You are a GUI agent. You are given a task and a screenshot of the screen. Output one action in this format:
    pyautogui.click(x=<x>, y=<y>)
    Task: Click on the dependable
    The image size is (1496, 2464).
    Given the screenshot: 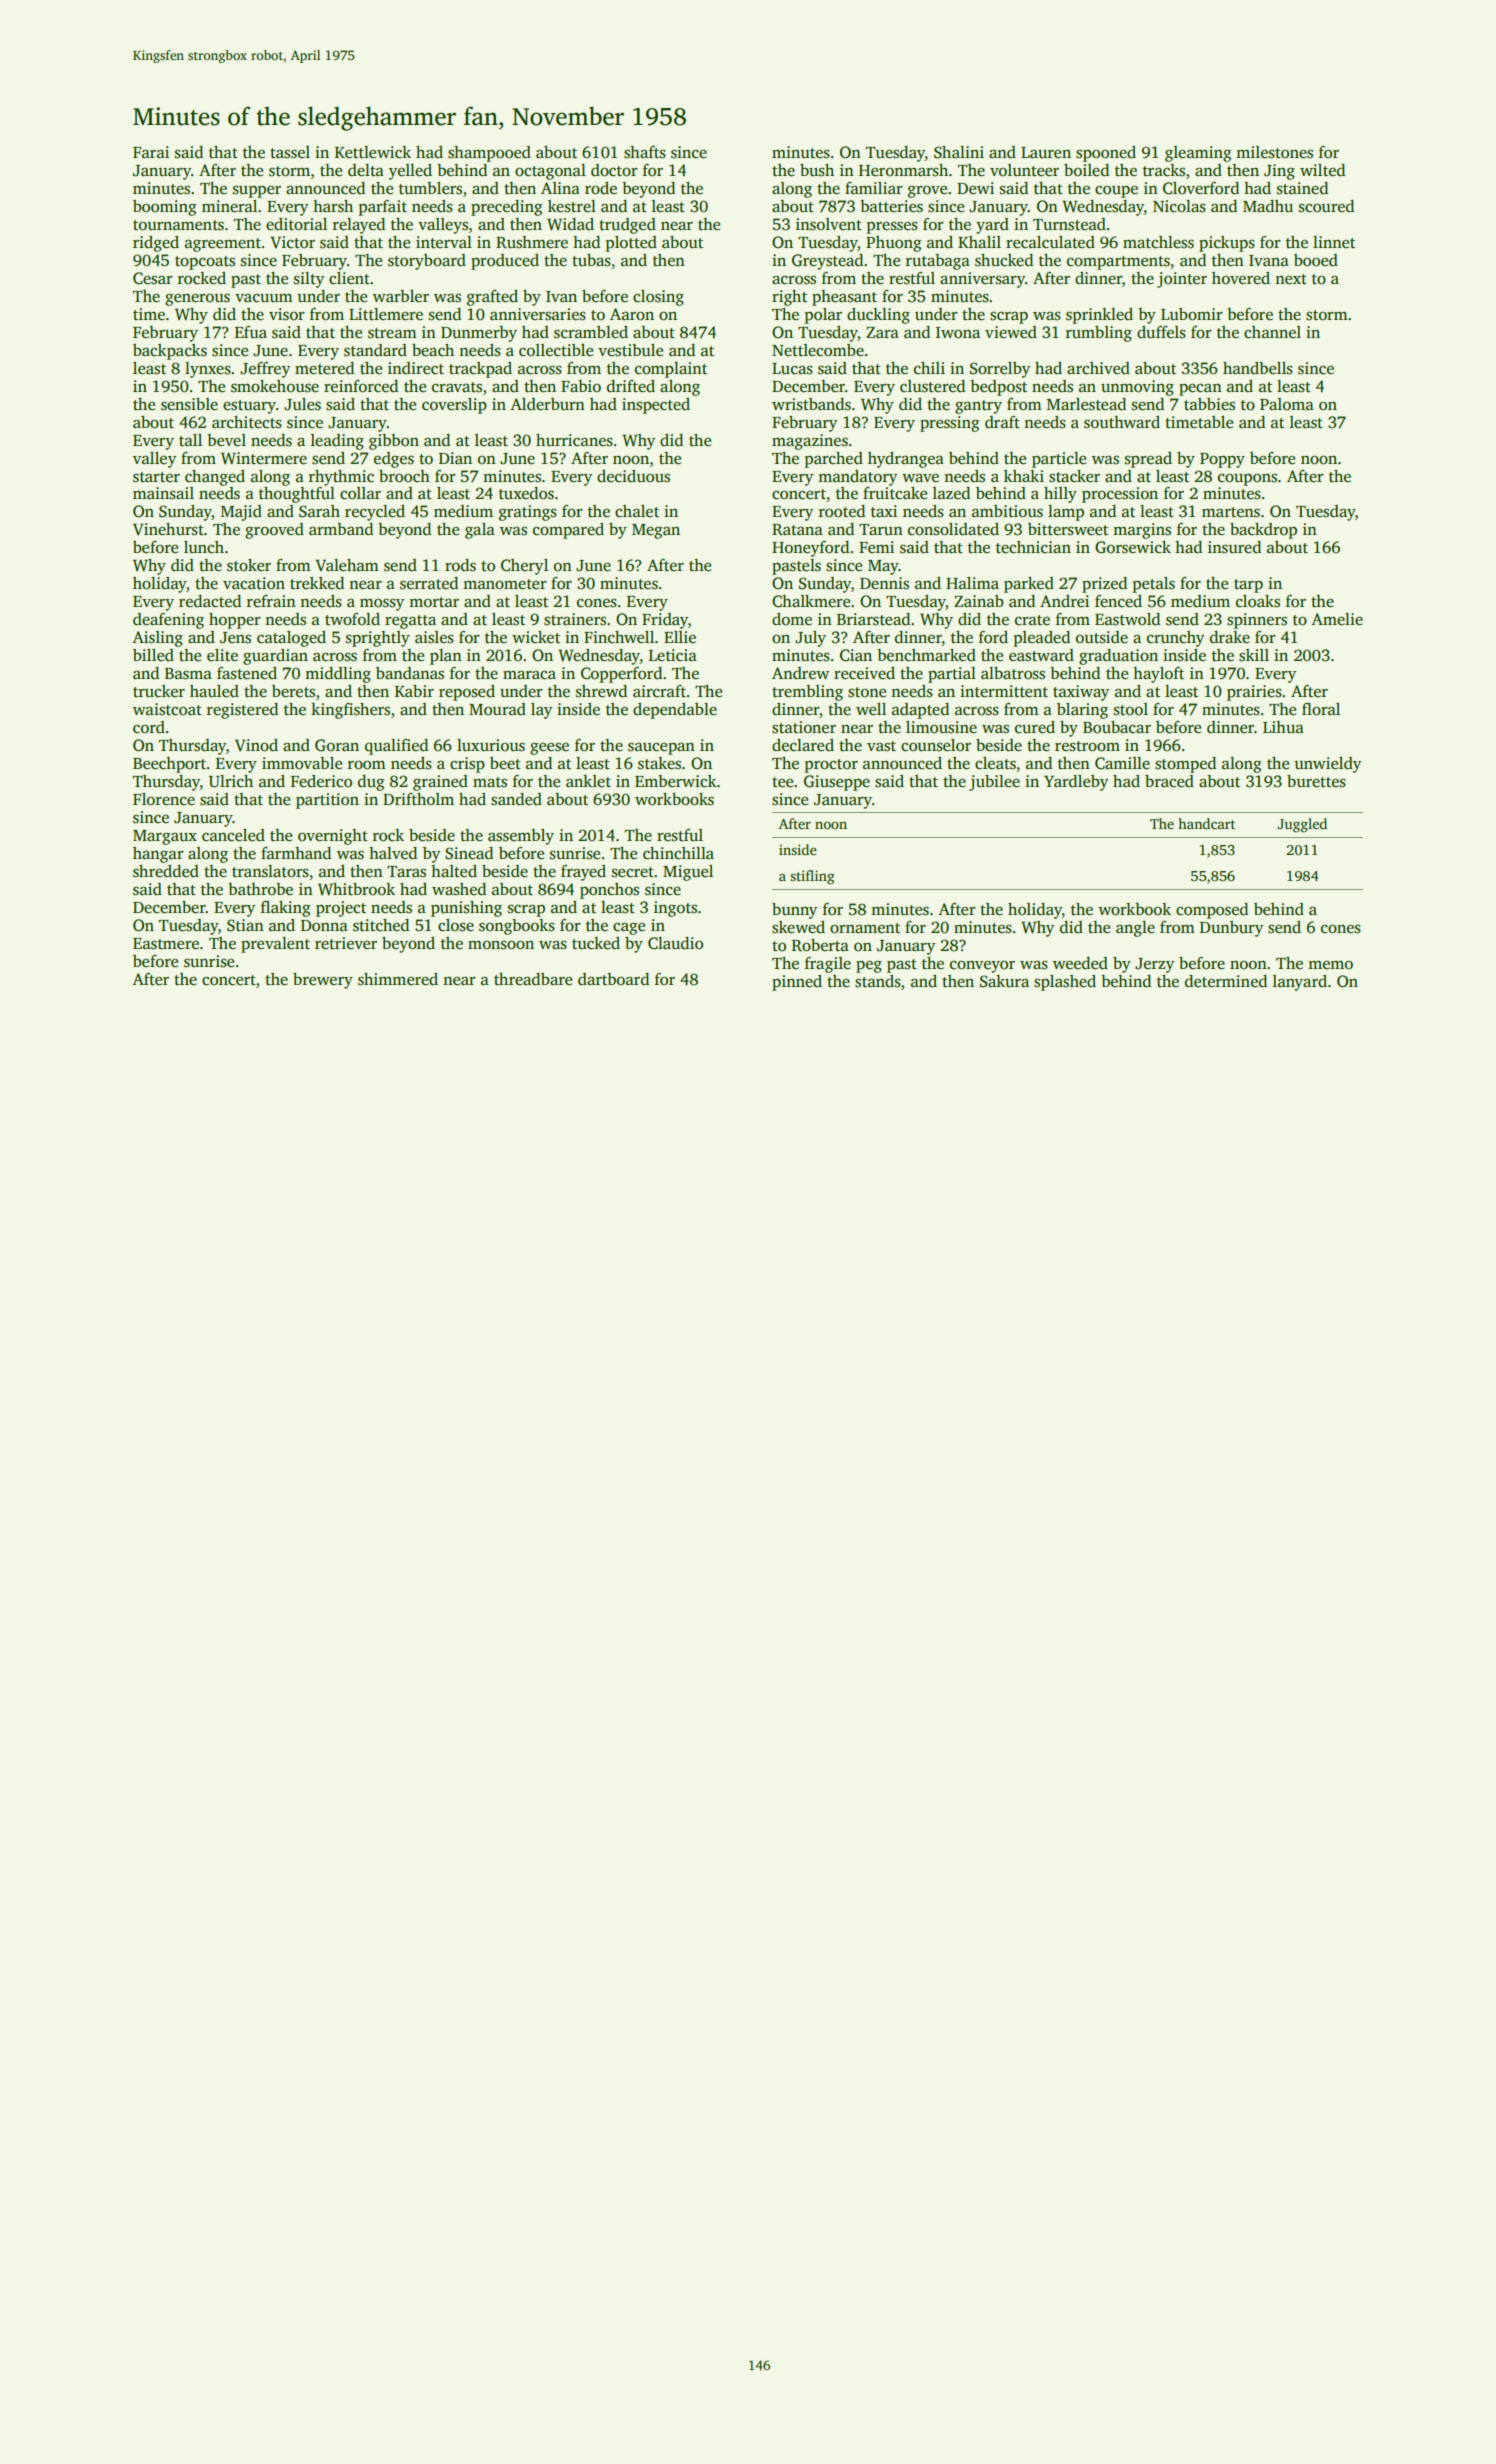 What is the action you would take?
    pyautogui.click(x=675, y=711)
